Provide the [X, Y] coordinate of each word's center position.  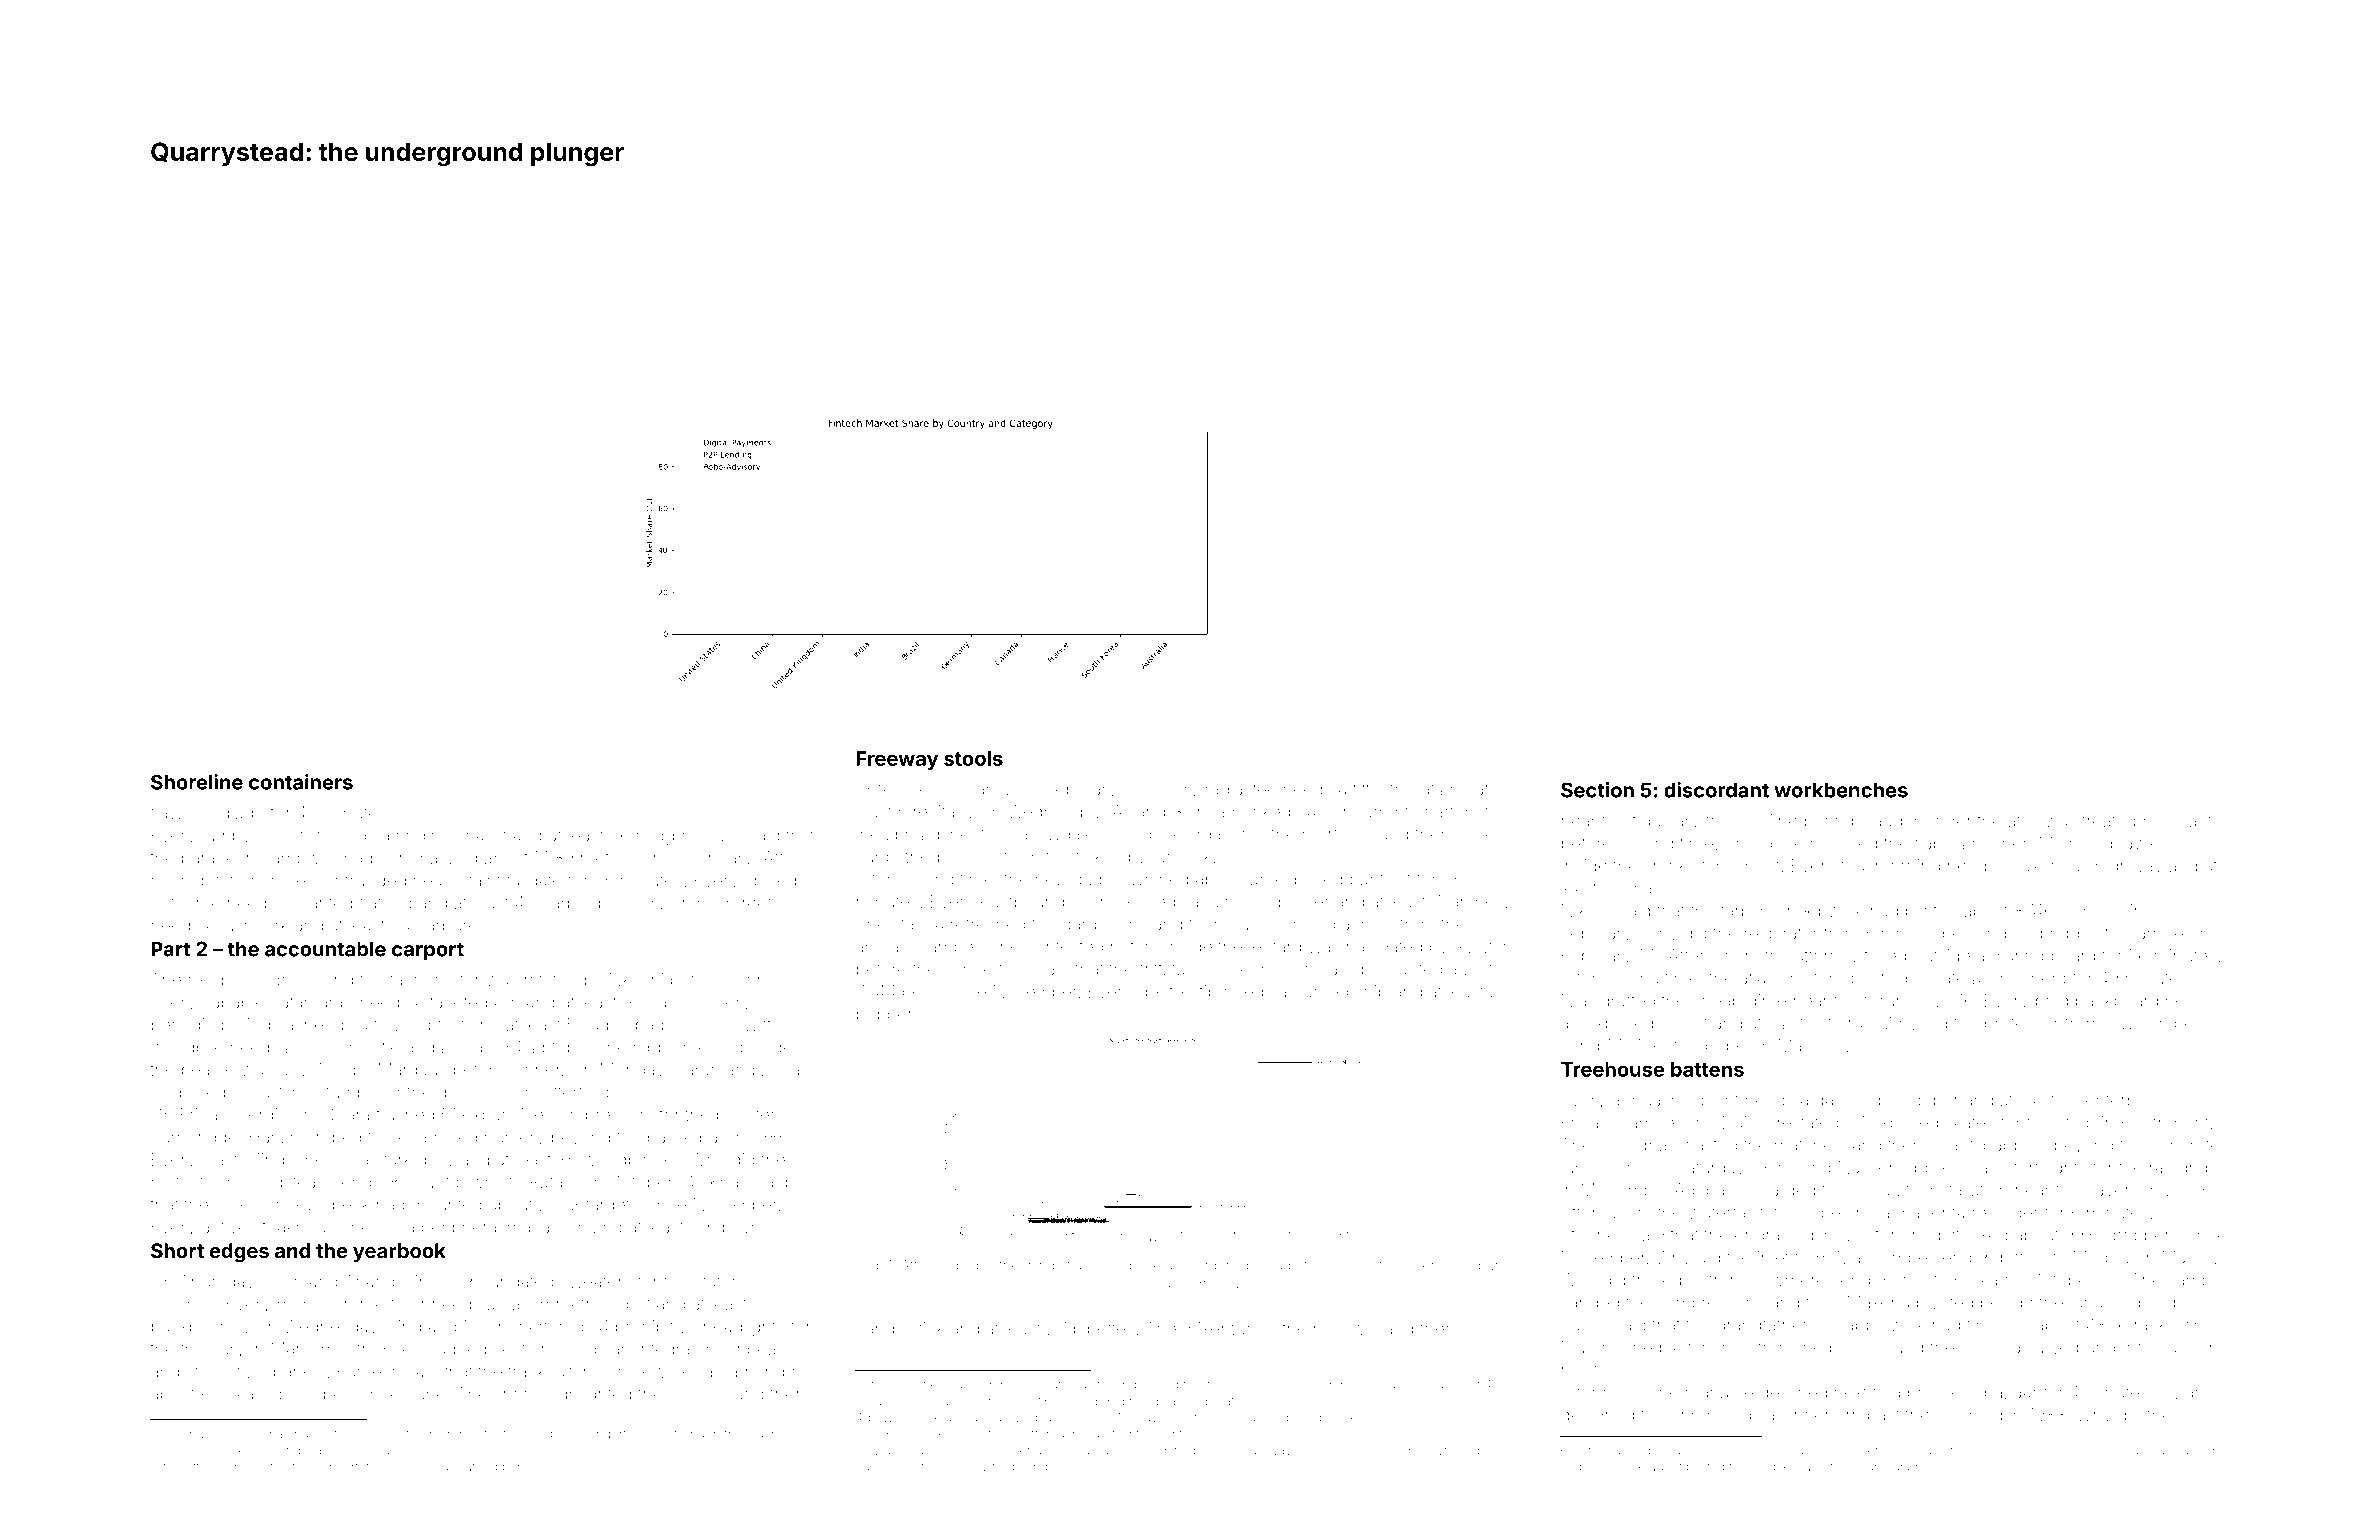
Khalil [730, 1182]
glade [242, 814]
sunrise [756, 980]
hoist [1580, 1370]
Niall [1578, 1000]
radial [1226, 789]
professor [2022, 1024]
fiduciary [1666, 822]
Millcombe [1622, 1190]
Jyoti [327, 1435]
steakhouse [299, 1227]
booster [746, 1114]
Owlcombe [2150, 1023]
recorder [2005, 1212]
